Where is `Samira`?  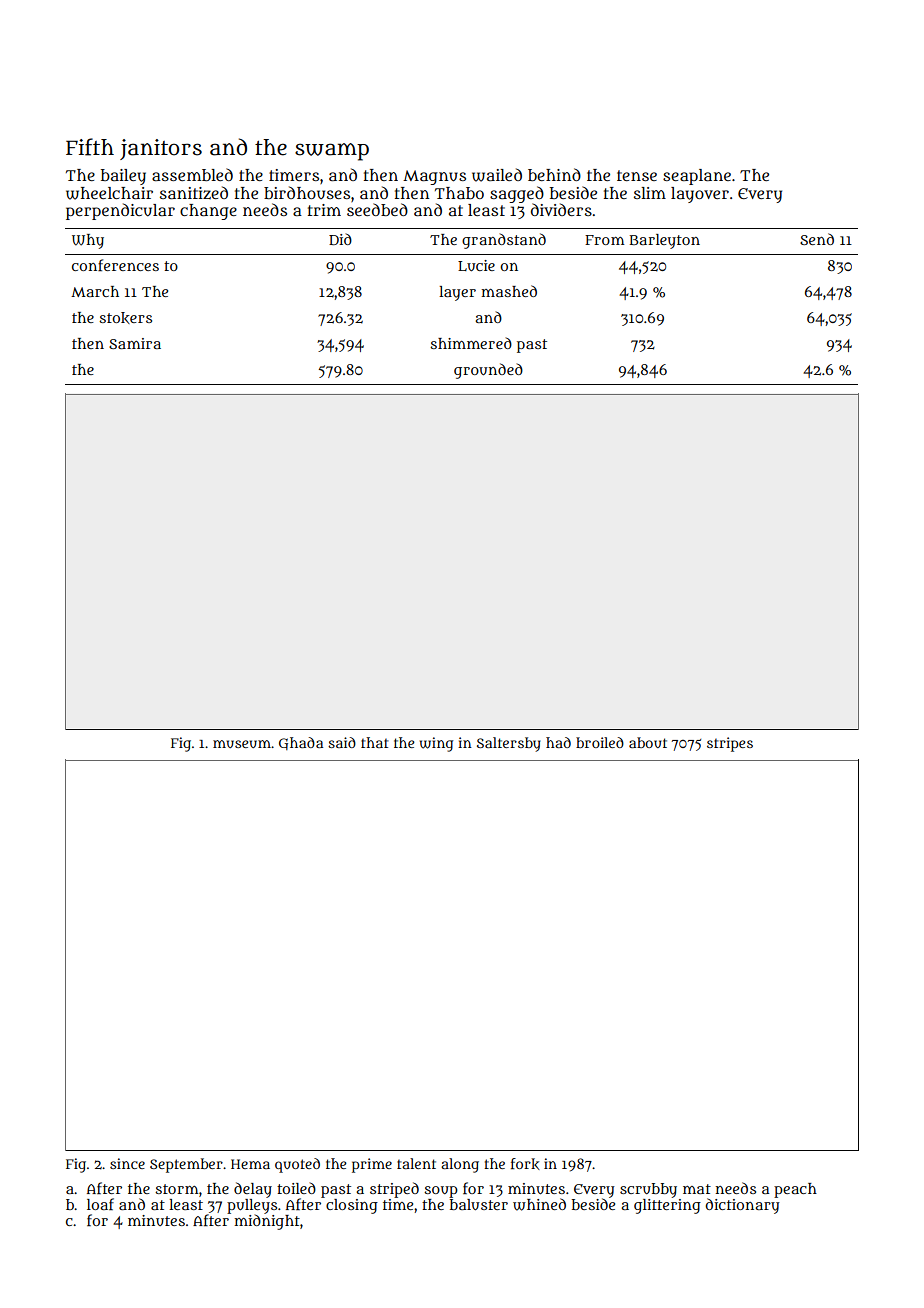
Samira is located at coordinates (135, 343).
